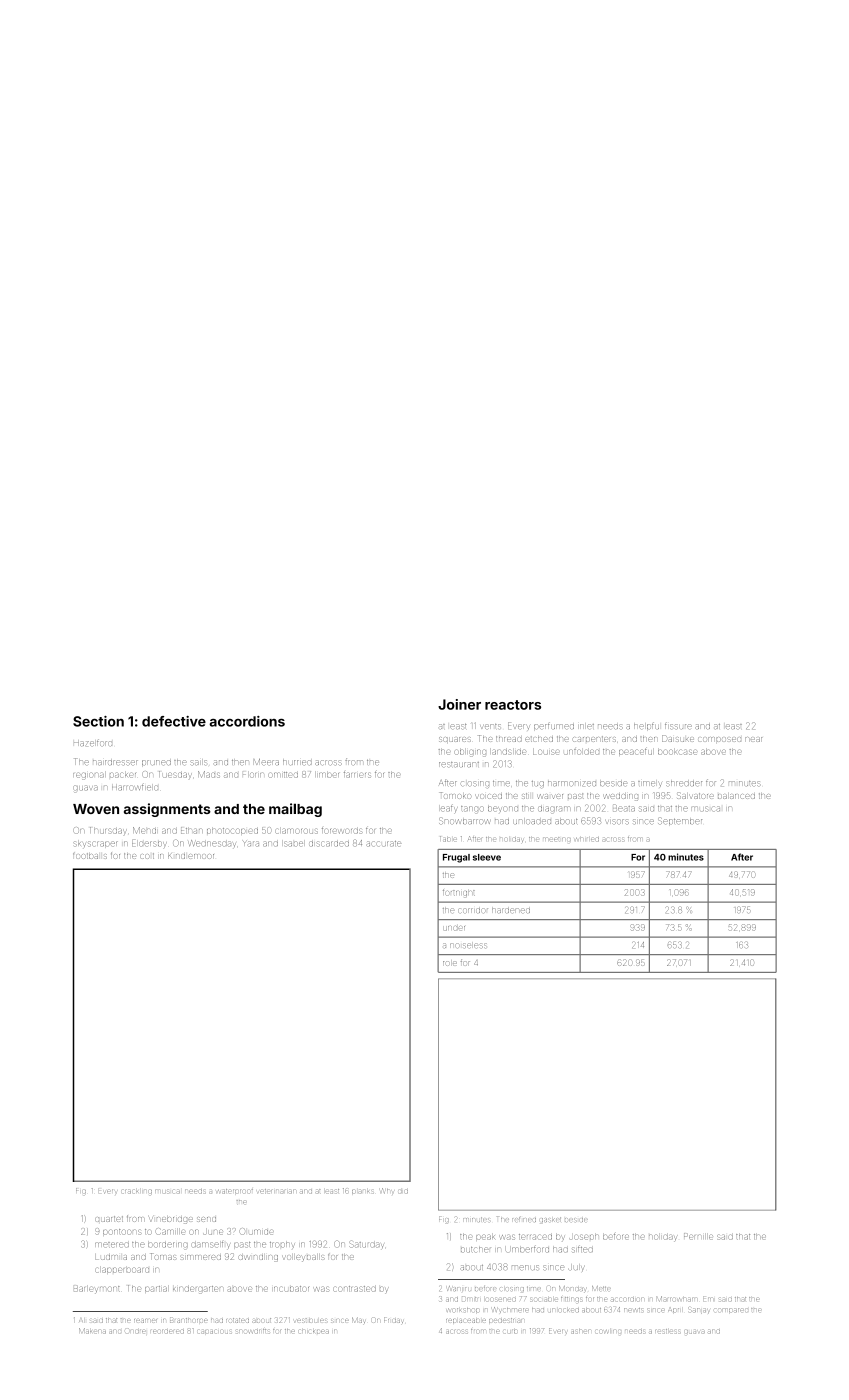  What do you see at coordinates (684, 783) in the screenshot?
I see `shredder` at bounding box center [684, 783].
